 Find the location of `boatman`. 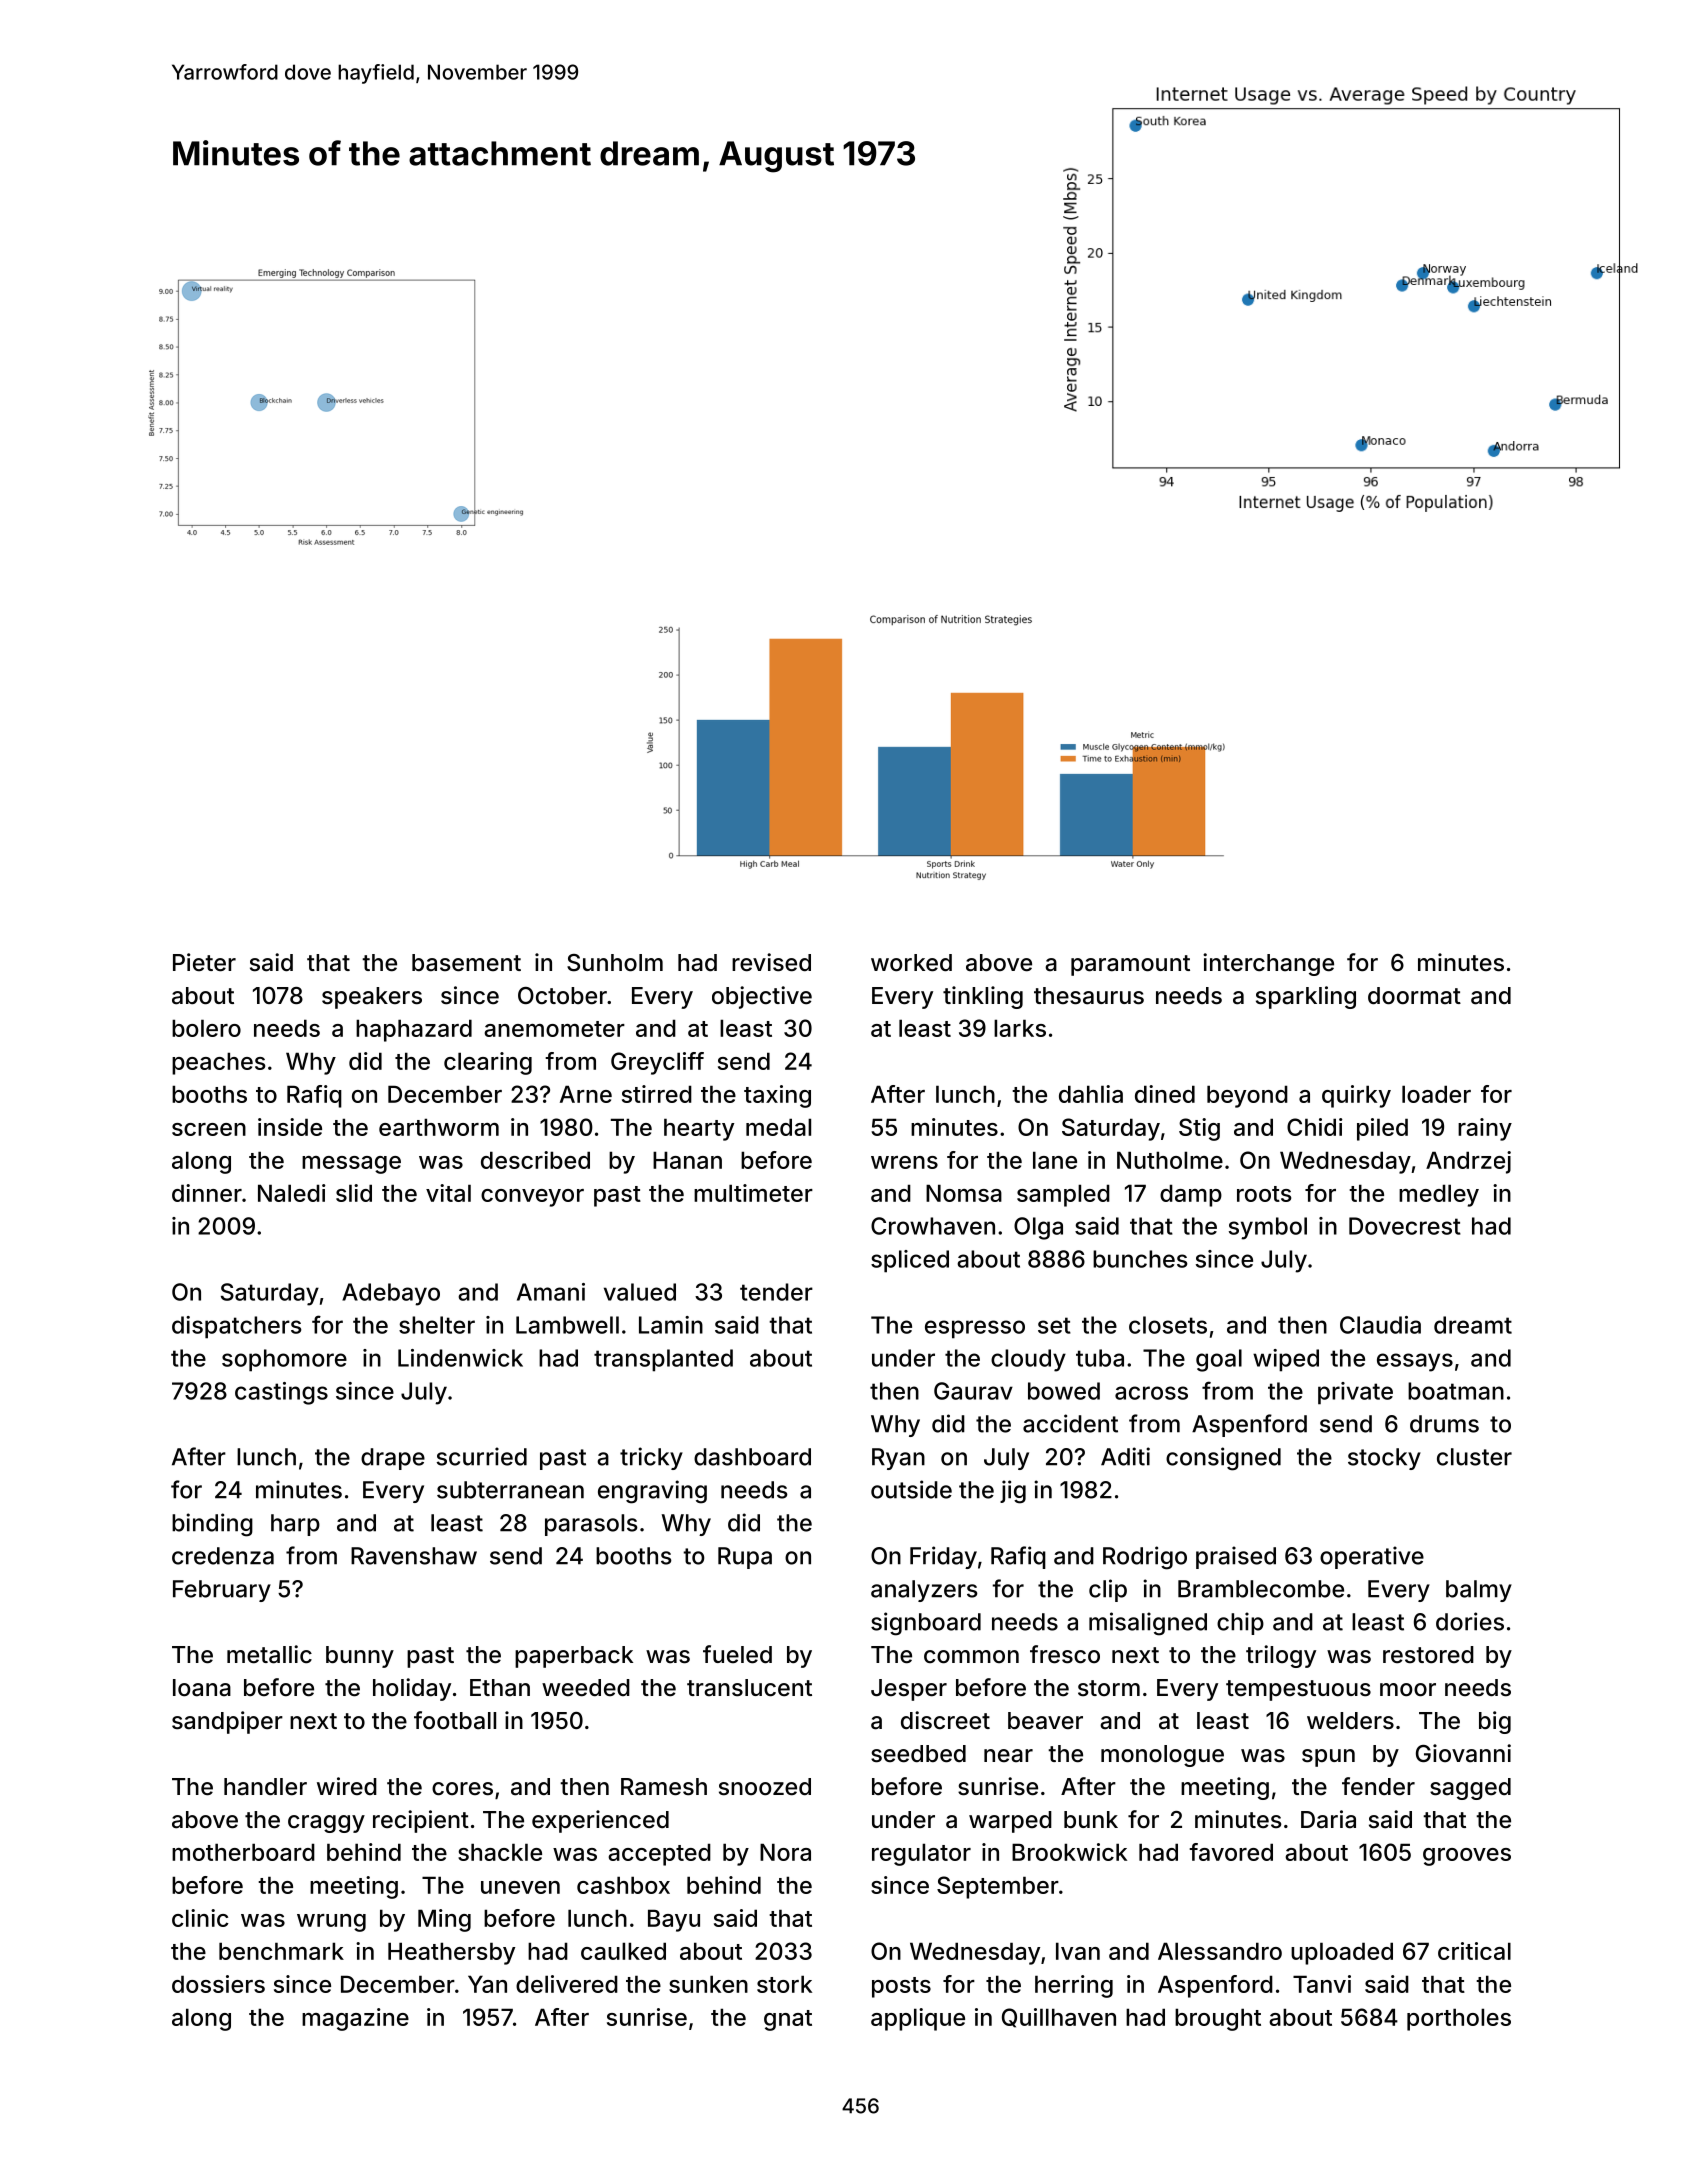

boatman is located at coordinates (1456, 1391).
